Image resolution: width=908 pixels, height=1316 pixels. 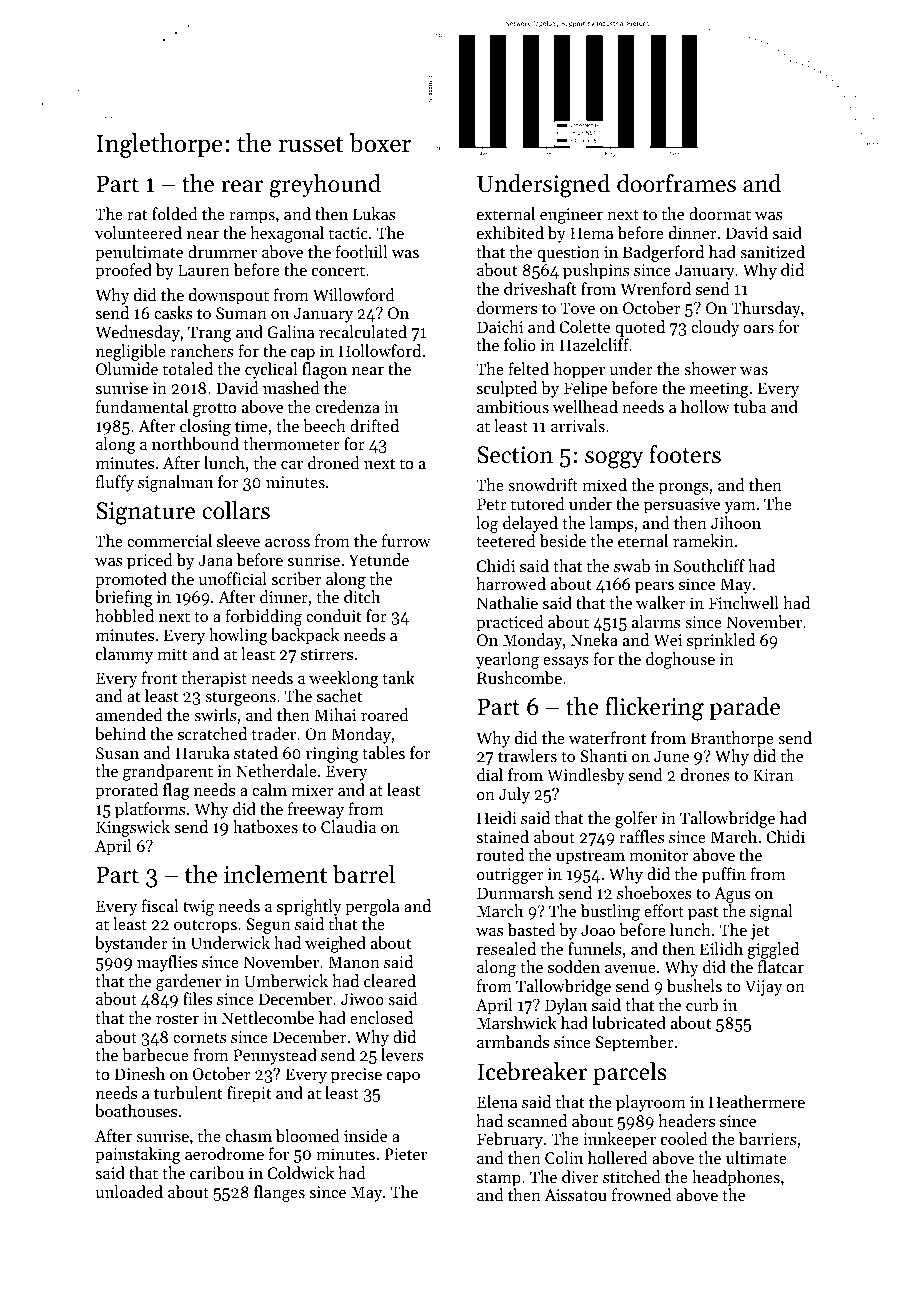 I want to click on oars, so click(x=758, y=329).
